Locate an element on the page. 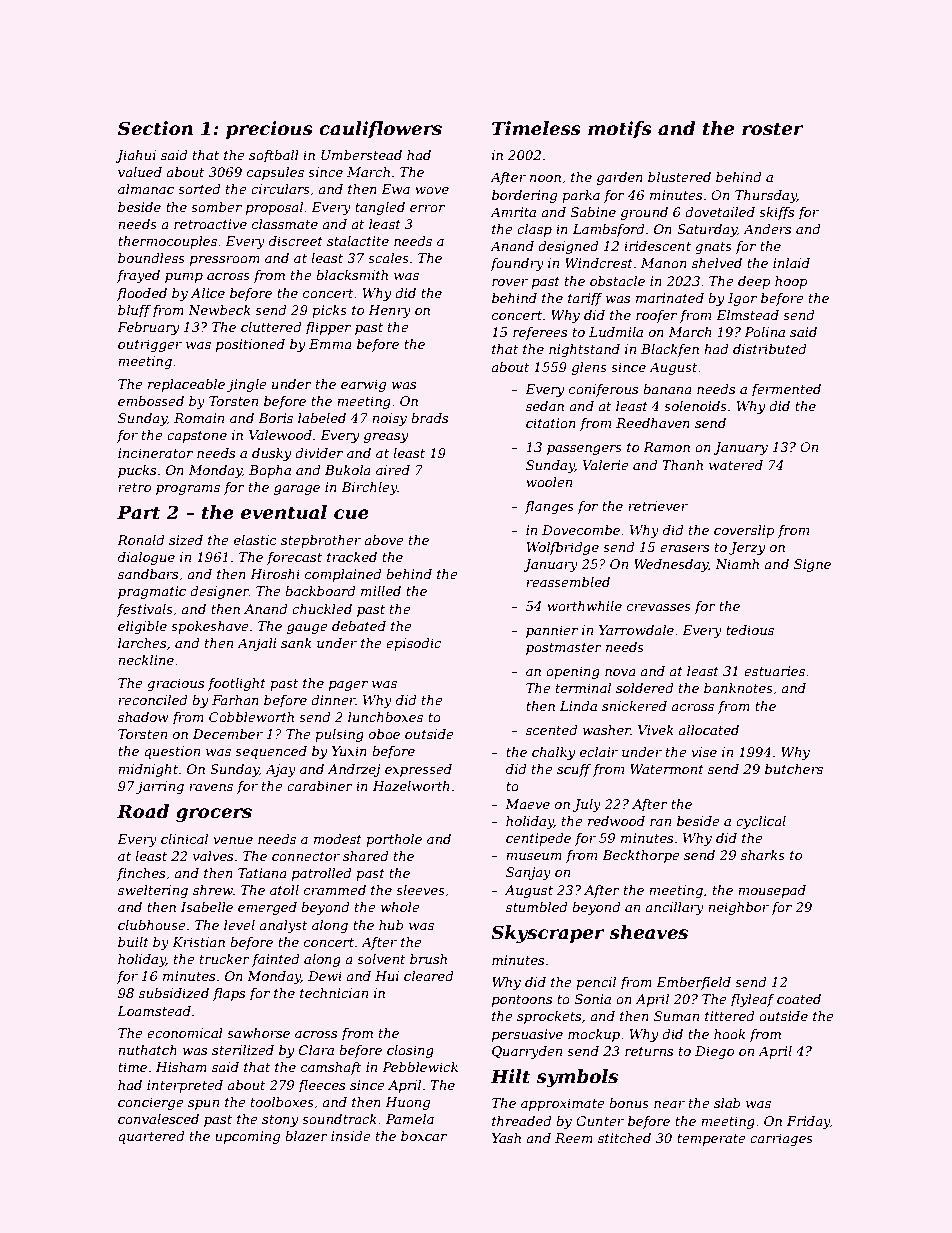 This page has width=952, height=1233. sleeves is located at coordinates (420, 890).
